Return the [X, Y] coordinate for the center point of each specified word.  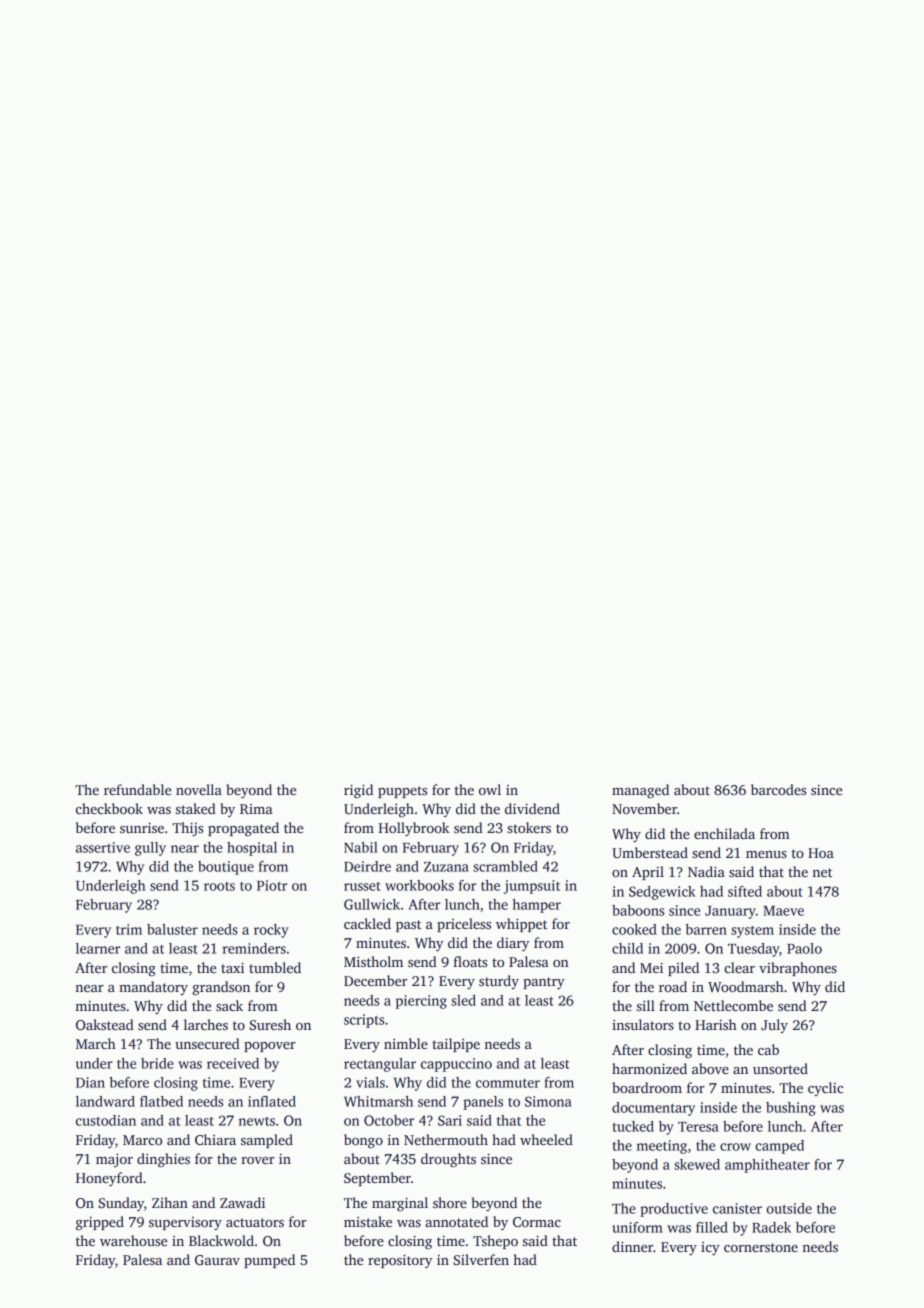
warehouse [133, 1240]
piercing [421, 1002]
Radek [771, 1227]
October [389, 1120]
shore [450, 1202]
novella [199, 789]
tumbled [275, 967]
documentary [653, 1109]
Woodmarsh [746, 986]
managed [640, 791]
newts [257, 1121]
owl [490, 789]
